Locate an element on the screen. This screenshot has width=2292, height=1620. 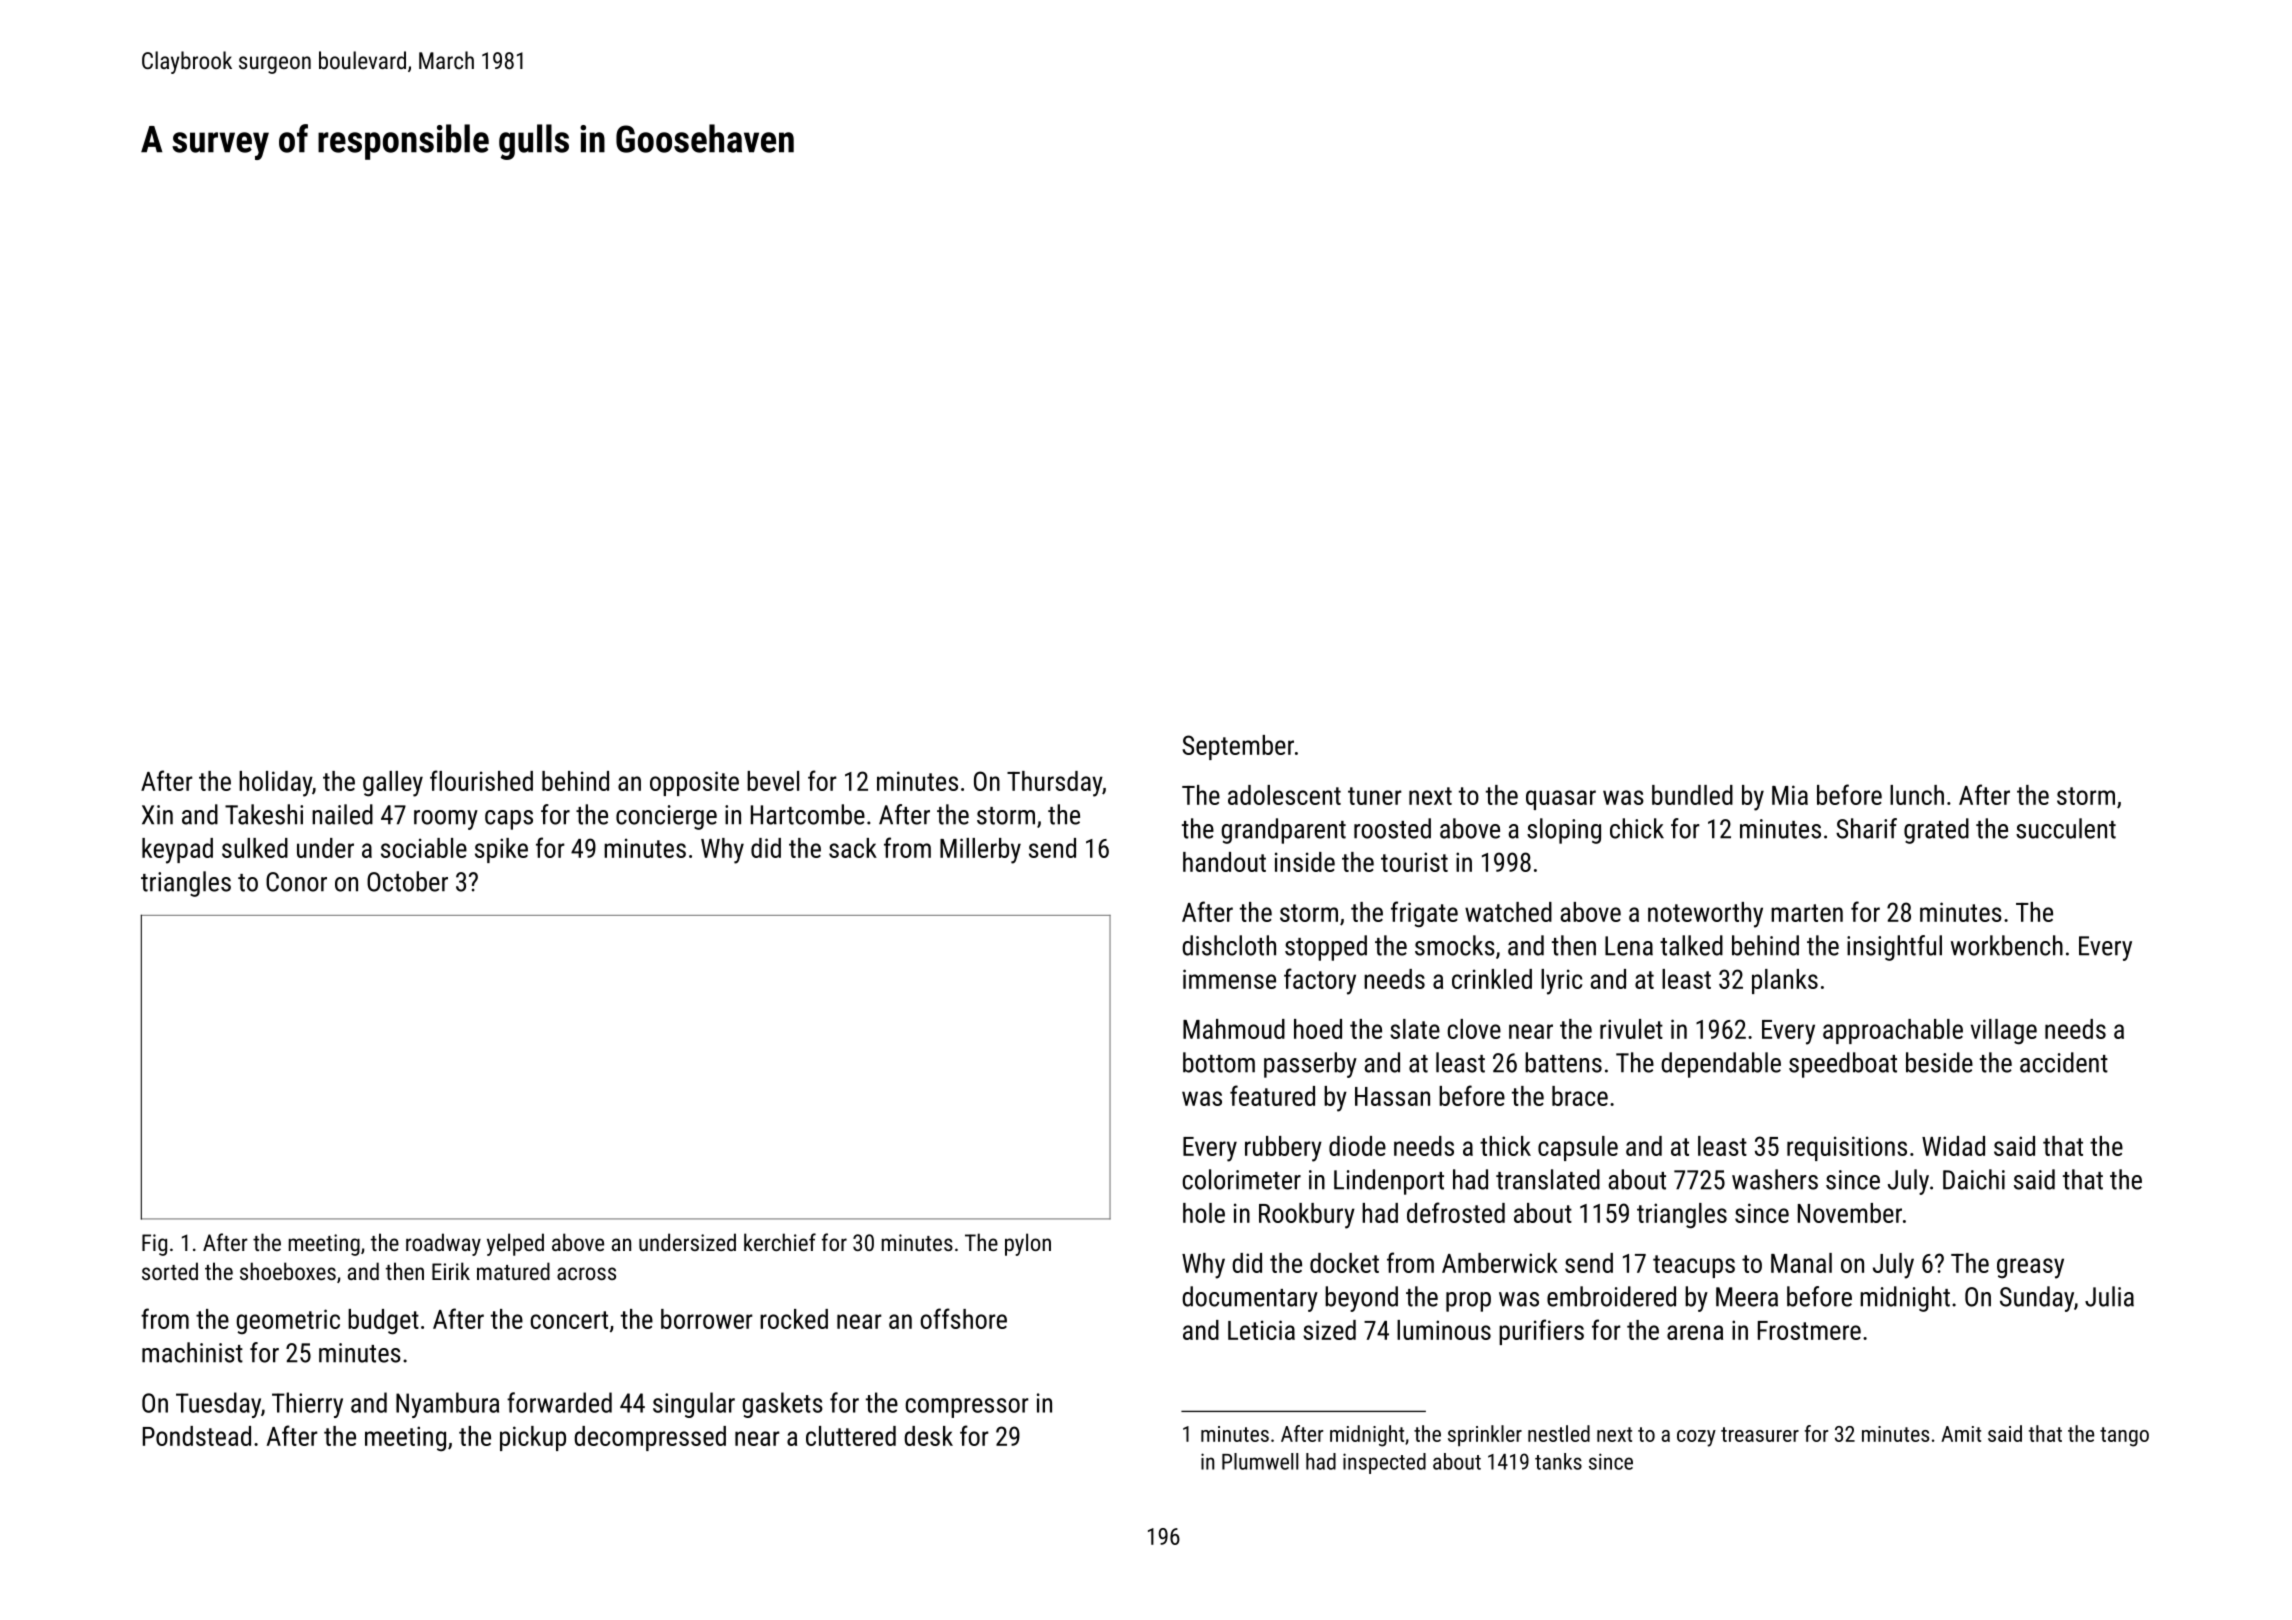
defrosted is located at coordinates (1456, 1212).
